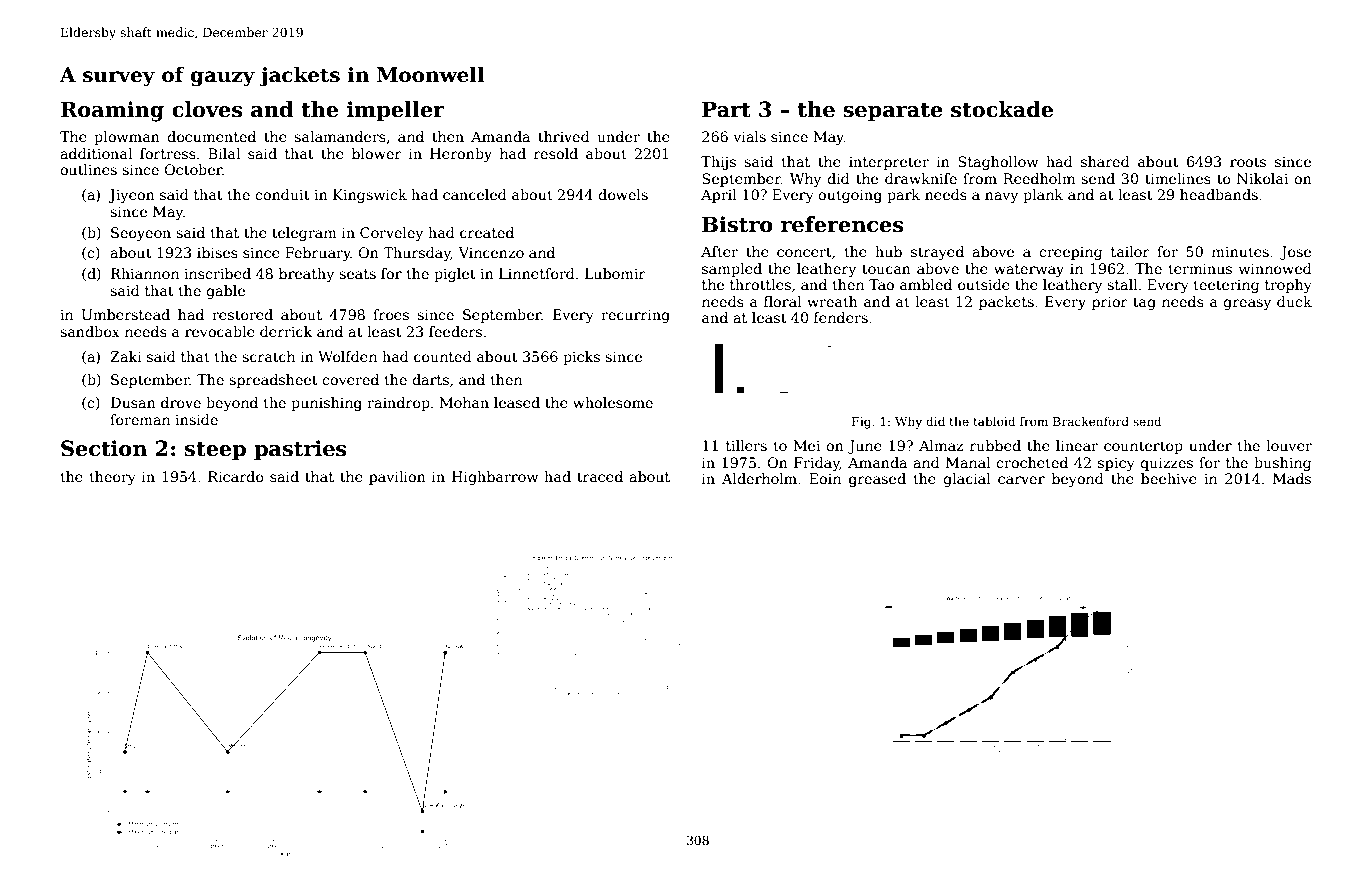  I want to click on stockade, so click(1002, 109).
